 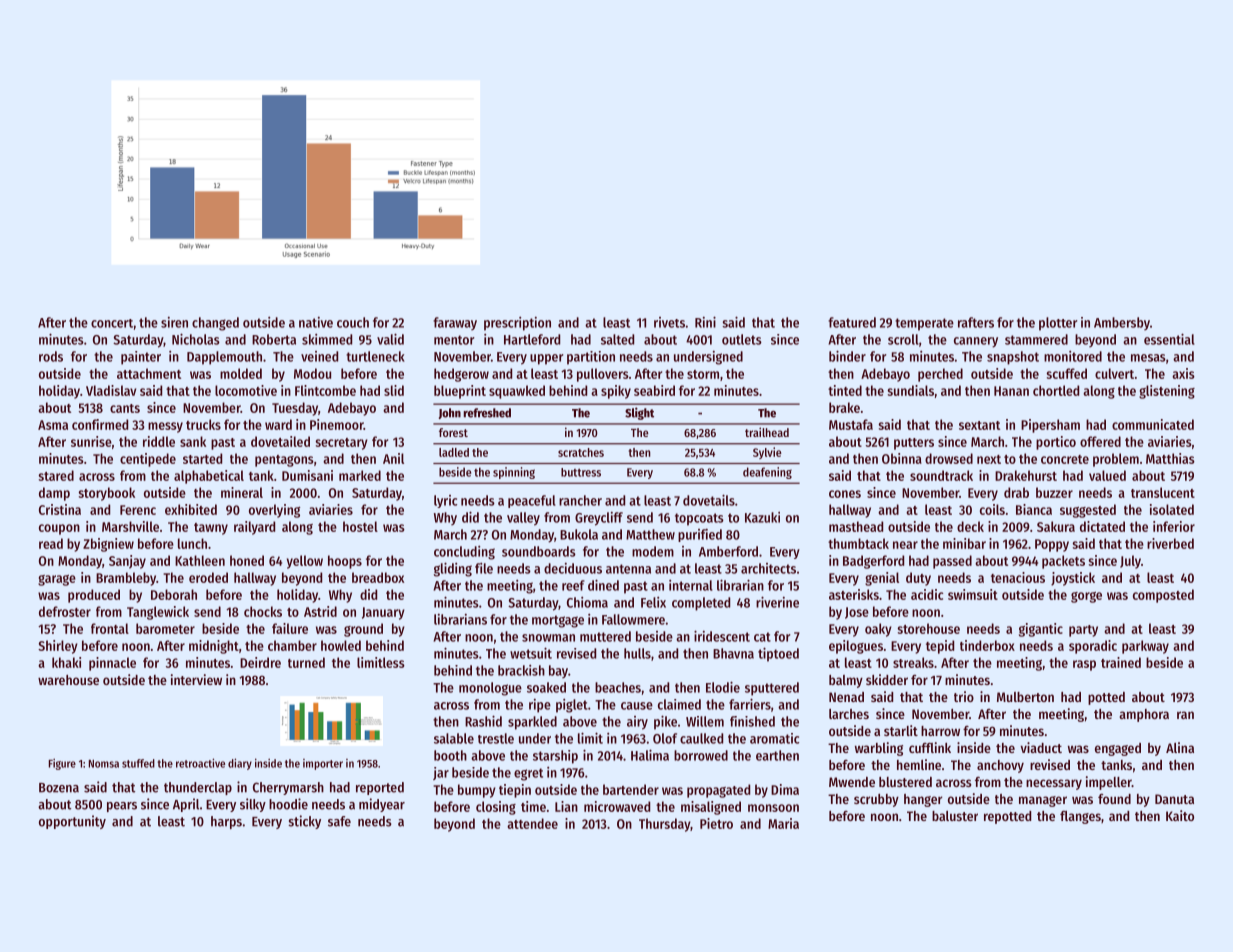 I want to click on problem, so click(x=1116, y=460).
